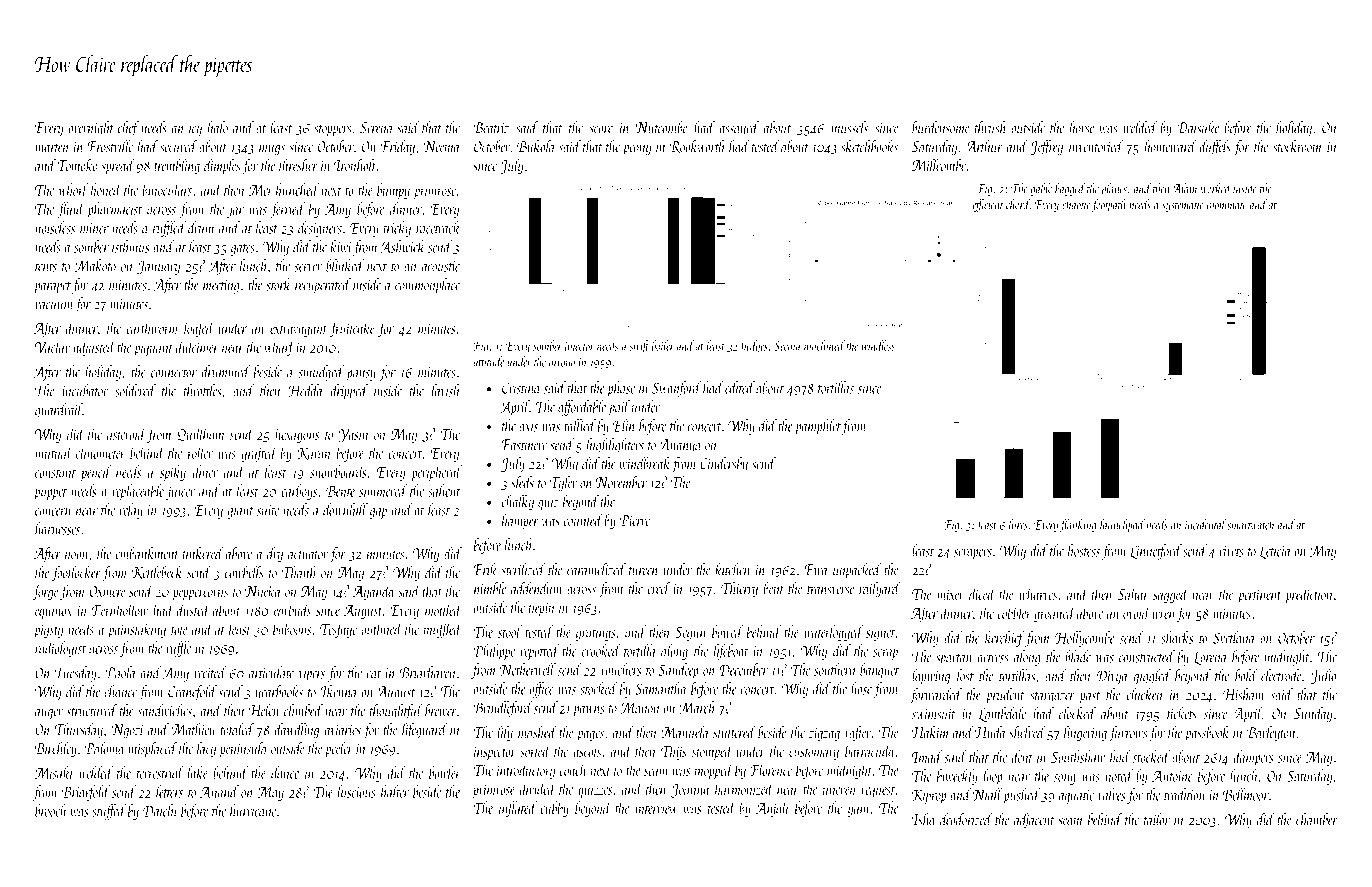  What do you see at coordinates (680, 446) in the image?
I see `Ananya` at bounding box center [680, 446].
